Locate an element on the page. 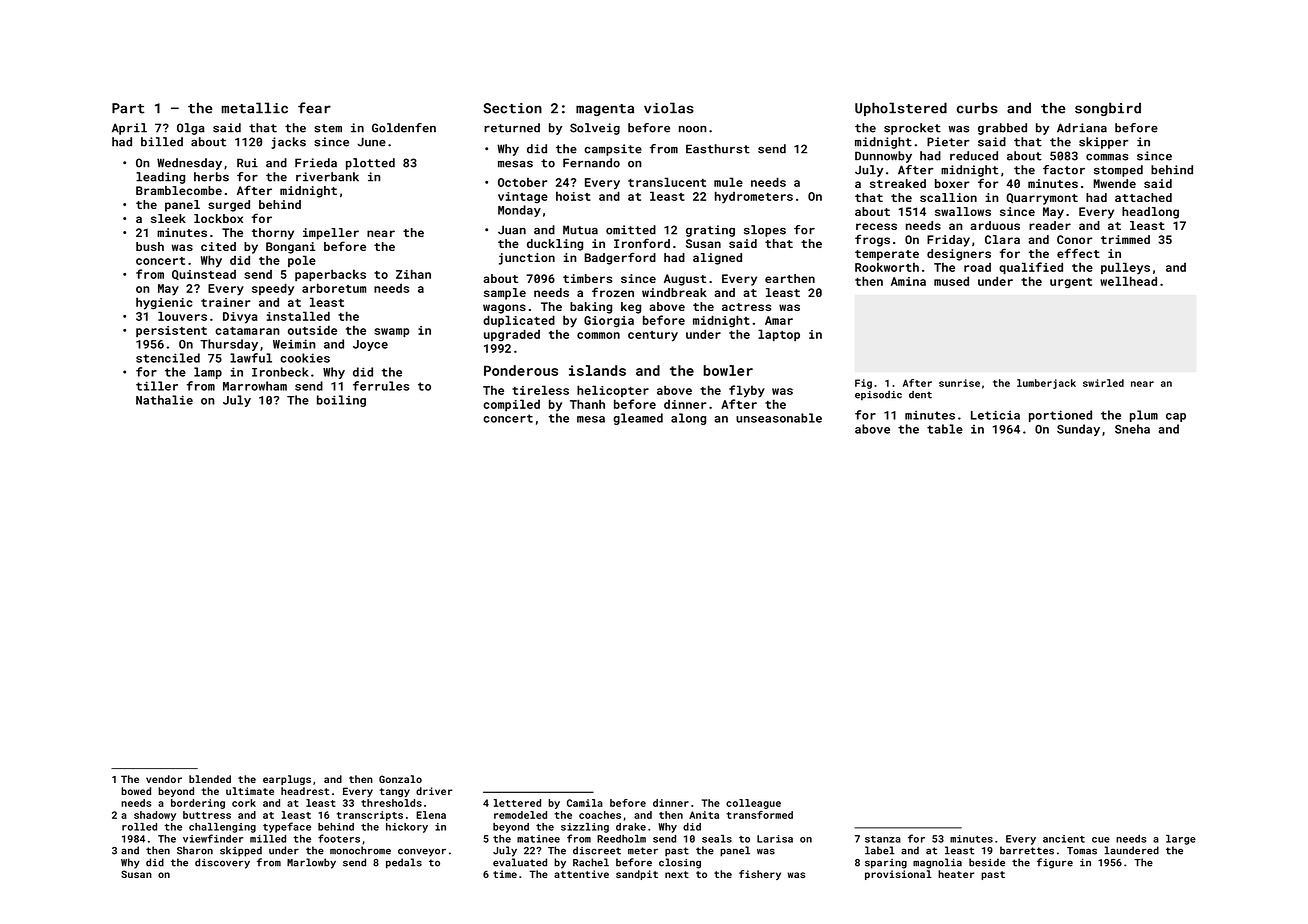  Section is located at coordinates (512, 108).
